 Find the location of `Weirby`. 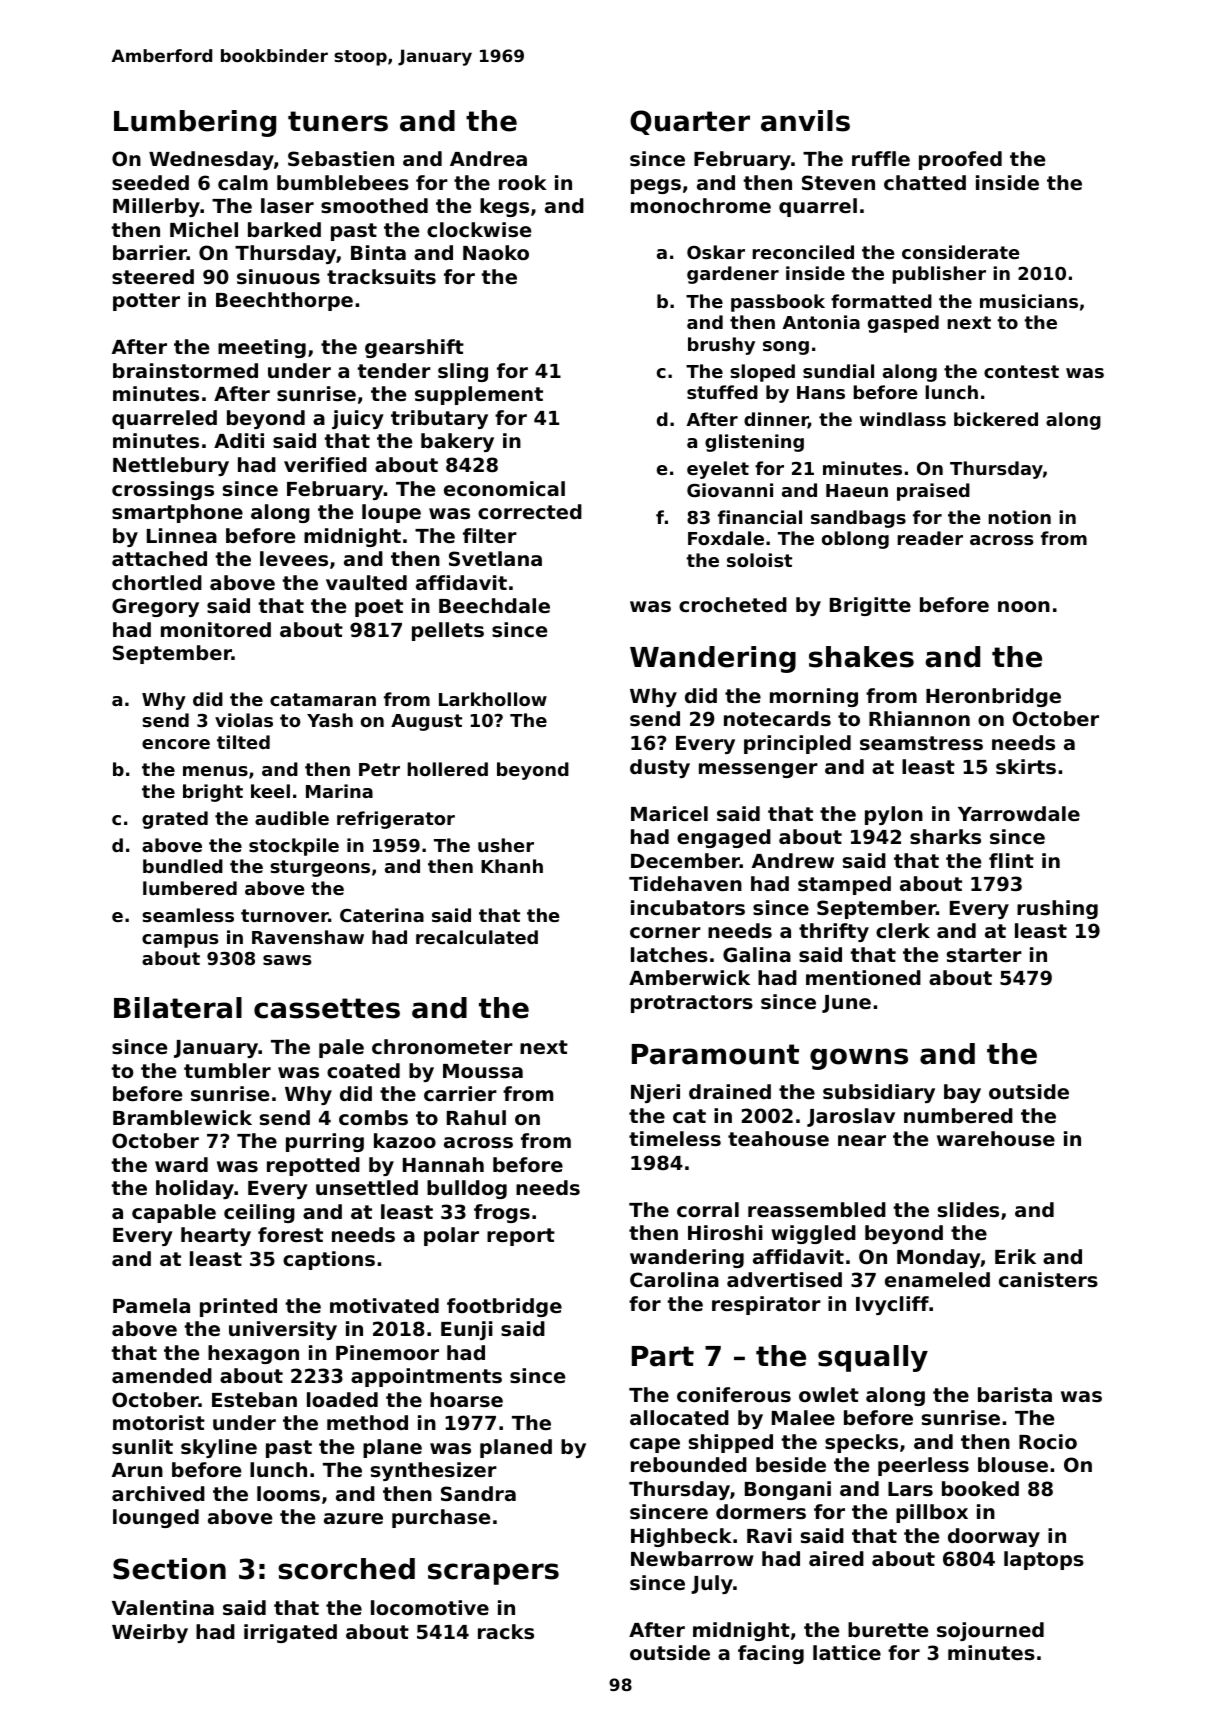

Weirby is located at coordinates (150, 1633).
